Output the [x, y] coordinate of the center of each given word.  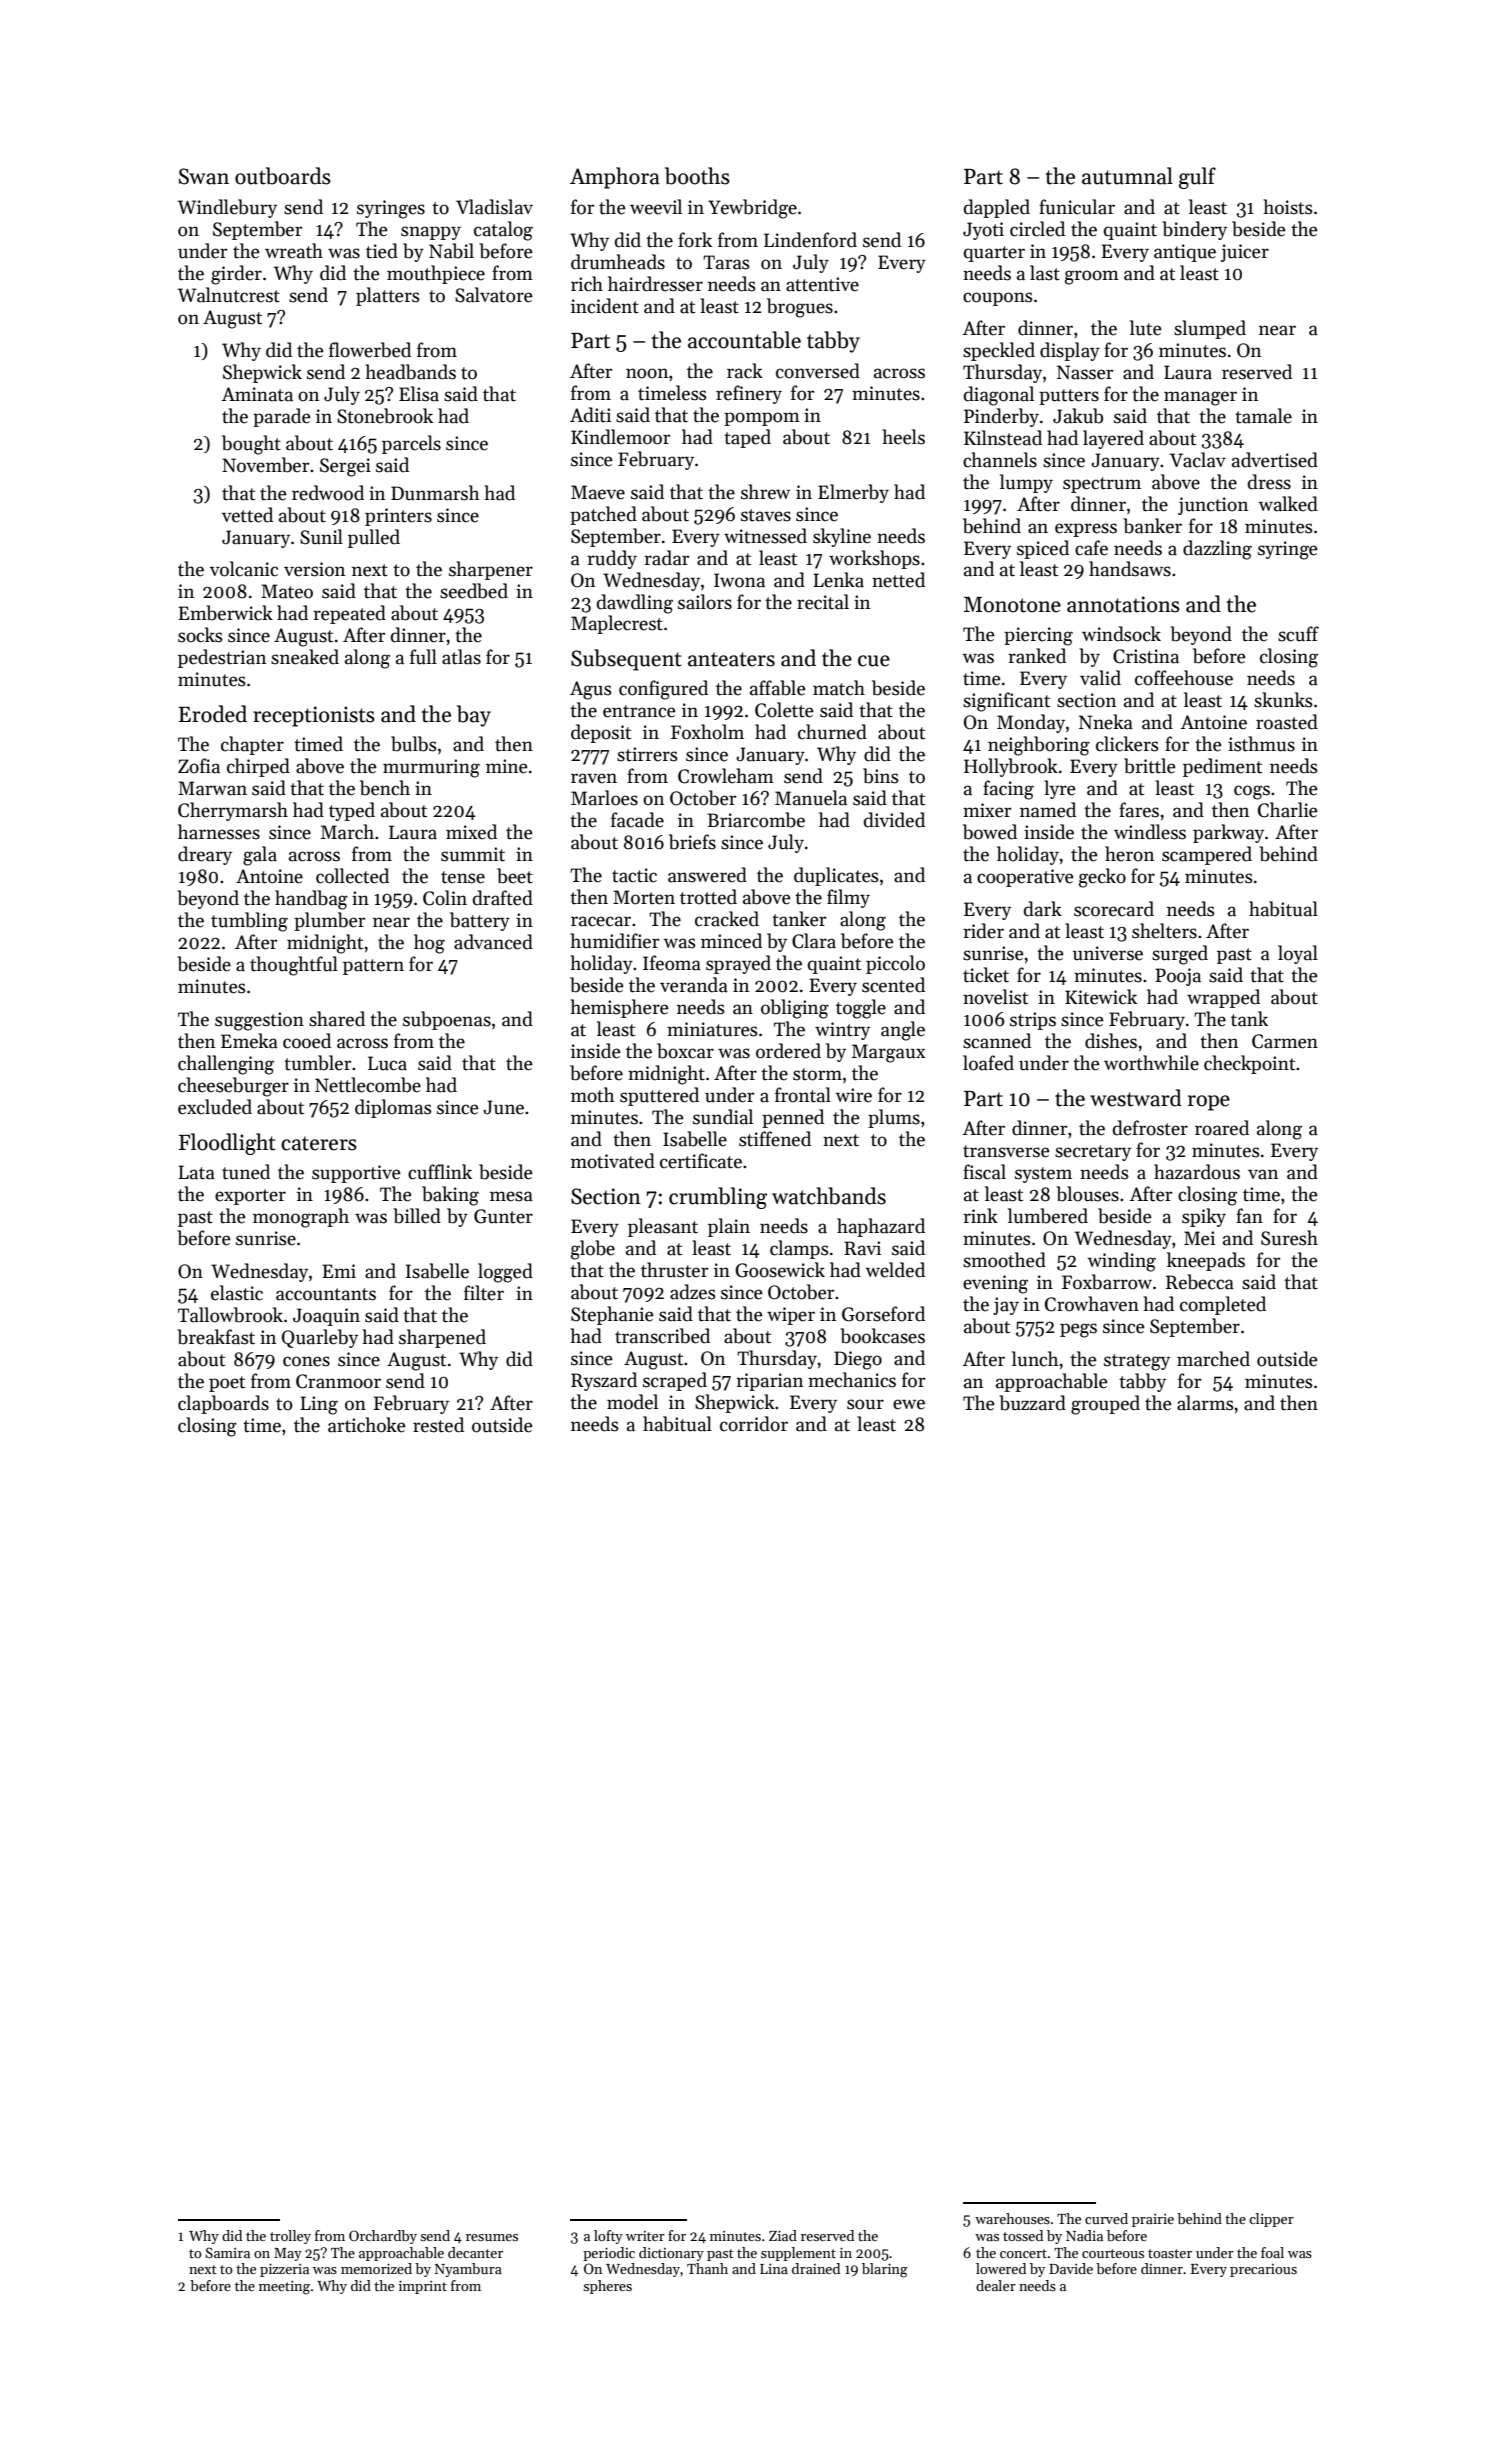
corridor [754, 1424]
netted [898, 580]
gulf [1197, 178]
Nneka [1106, 722]
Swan [204, 176]
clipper [1271, 2220]
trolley [290, 2237]
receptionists [314, 716]
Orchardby [383, 2237]
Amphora [615, 178]
